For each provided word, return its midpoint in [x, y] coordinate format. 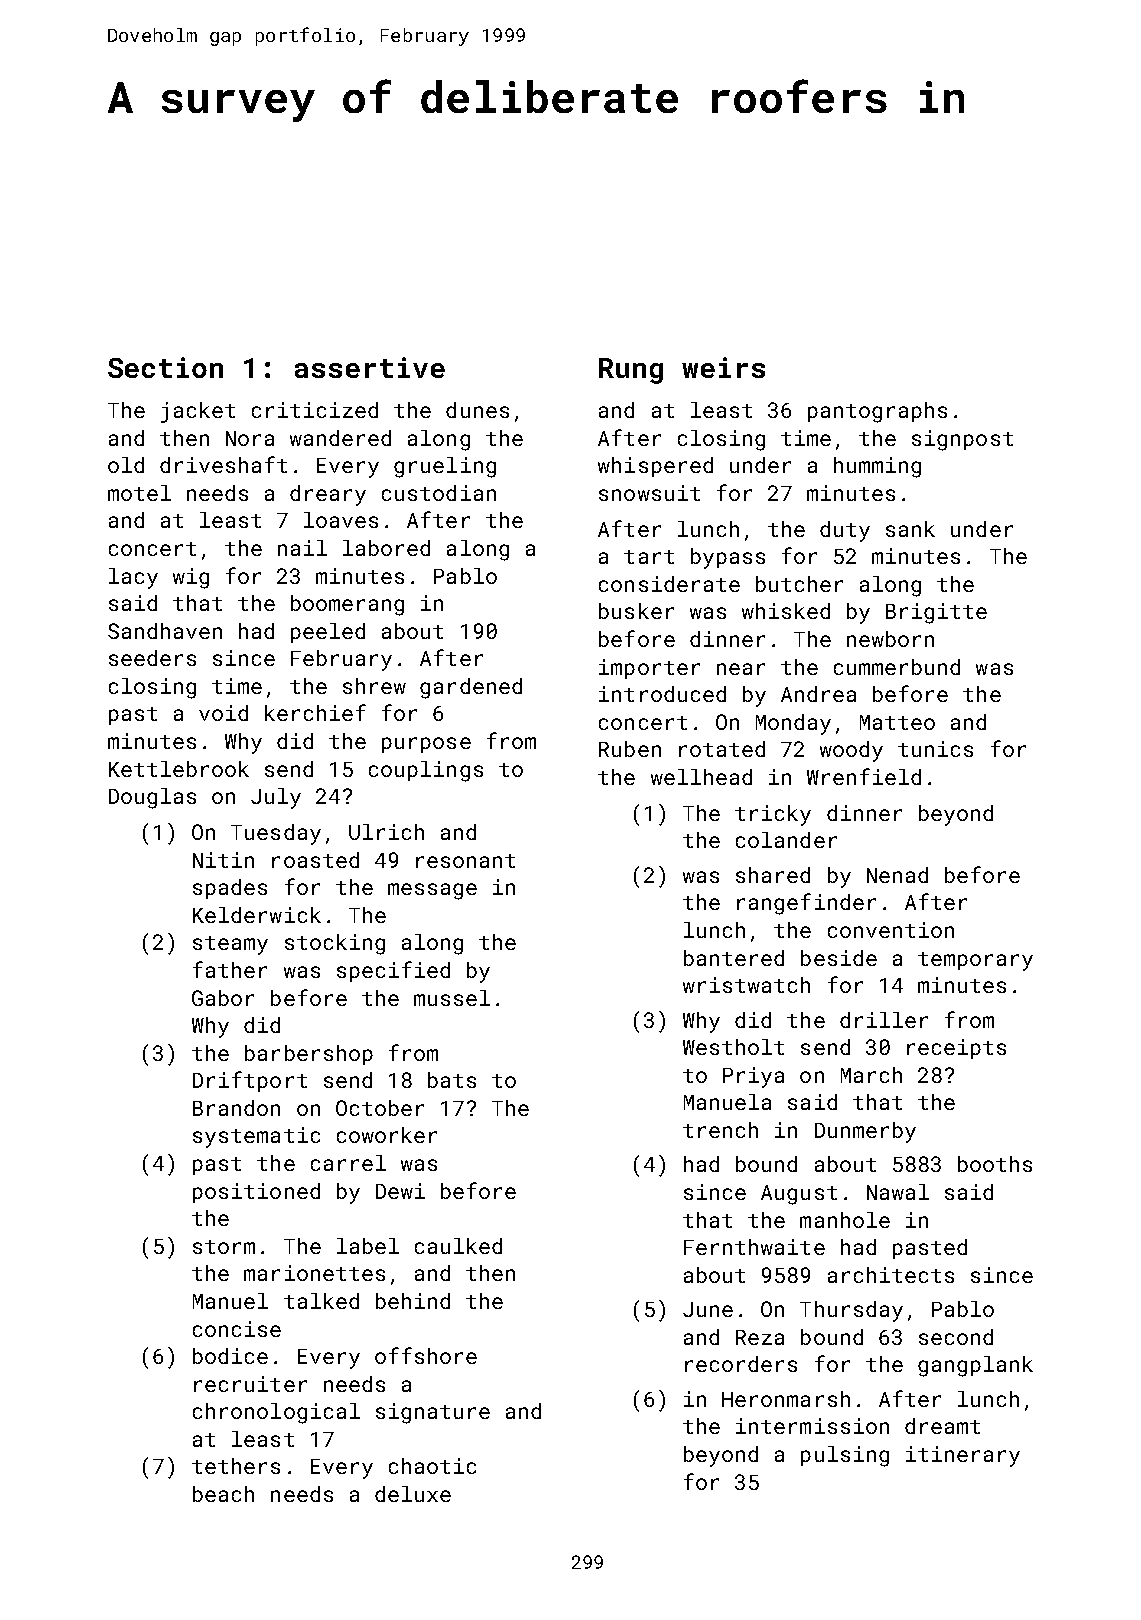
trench [720, 1130]
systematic [256, 1137]
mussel [452, 998]
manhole [845, 1220]
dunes [477, 410]
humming [877, 467]
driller [884, 1020]
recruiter [250, 1384]
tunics [935, 749]
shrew [374, 686]
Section [165, 367]
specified [393, 971]
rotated [722, 749]
